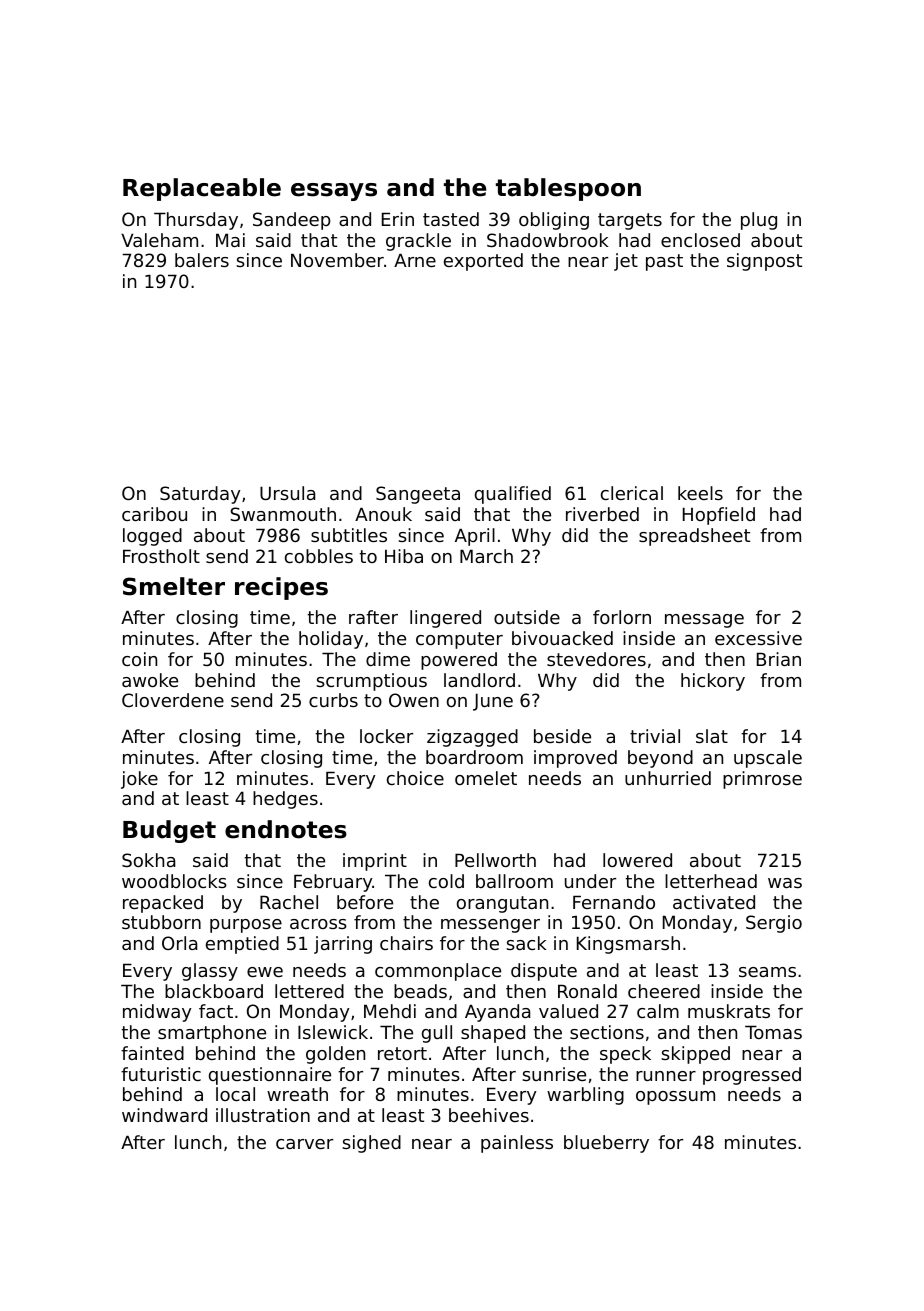 This page has width=924, height=1311. Describe the element at coordinates (334, 192) in the page. I see `essays` at that location.
